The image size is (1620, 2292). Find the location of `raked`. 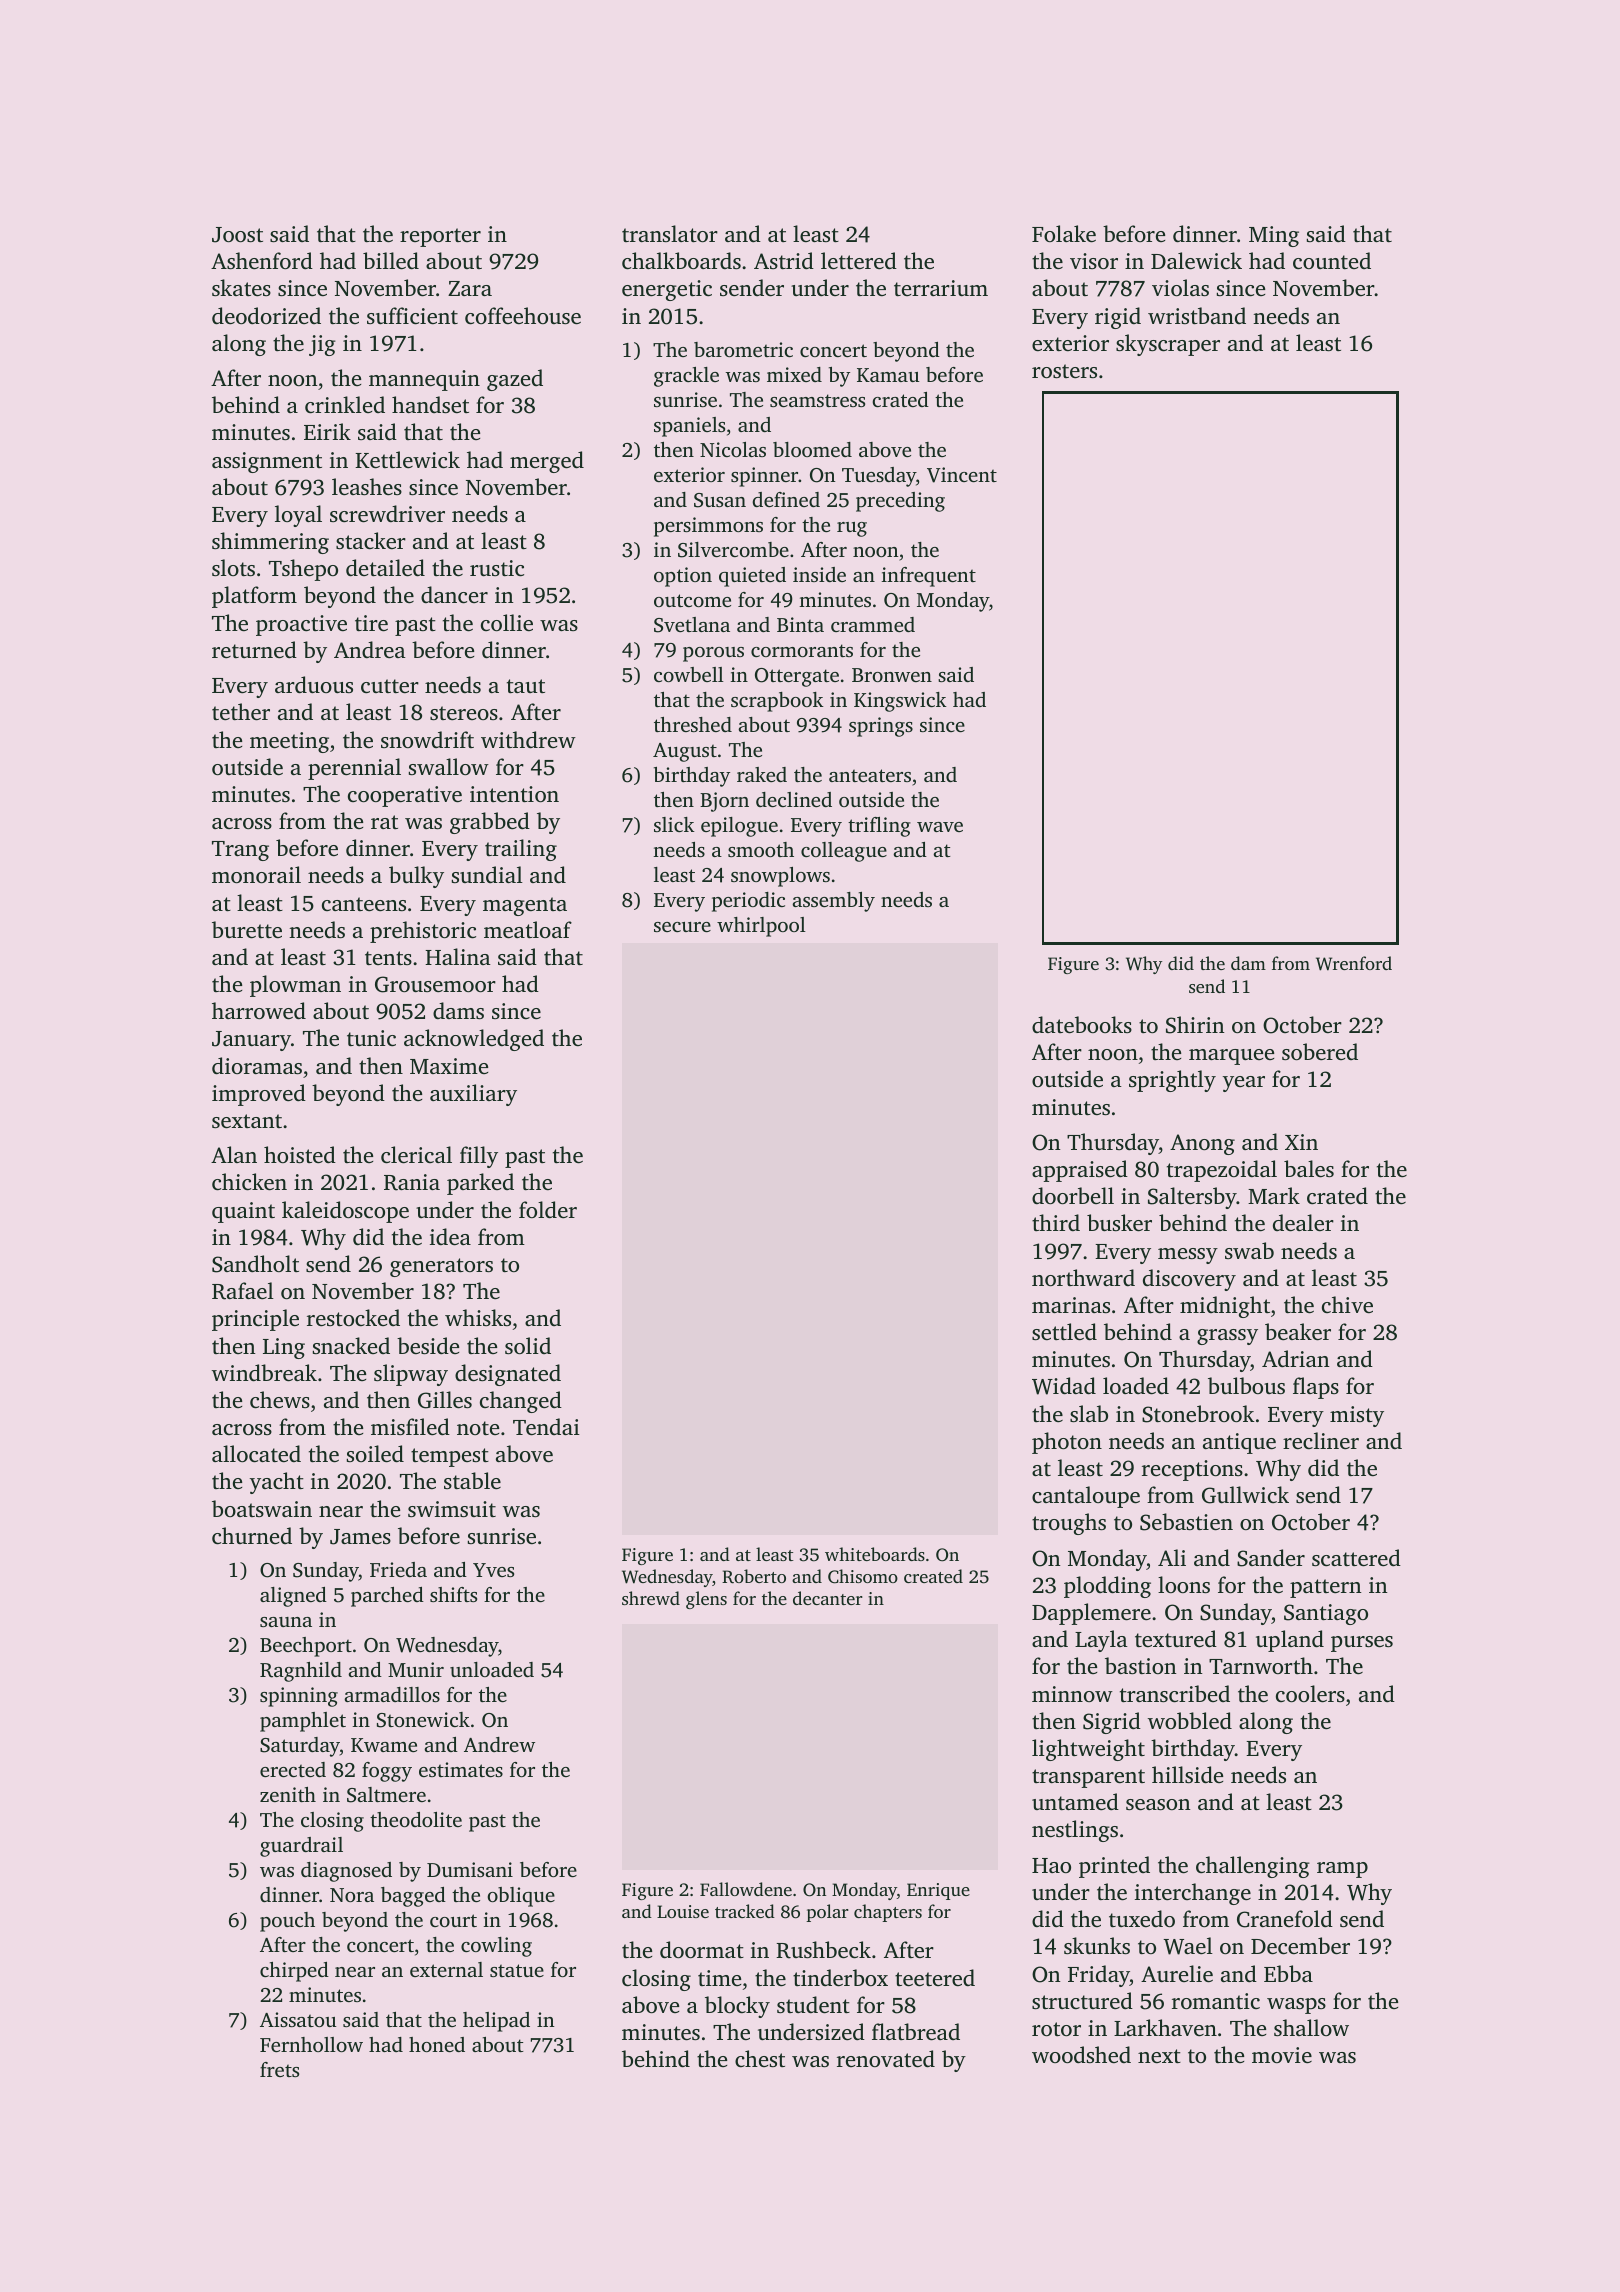

raked is located at coordinates (762, 774).
